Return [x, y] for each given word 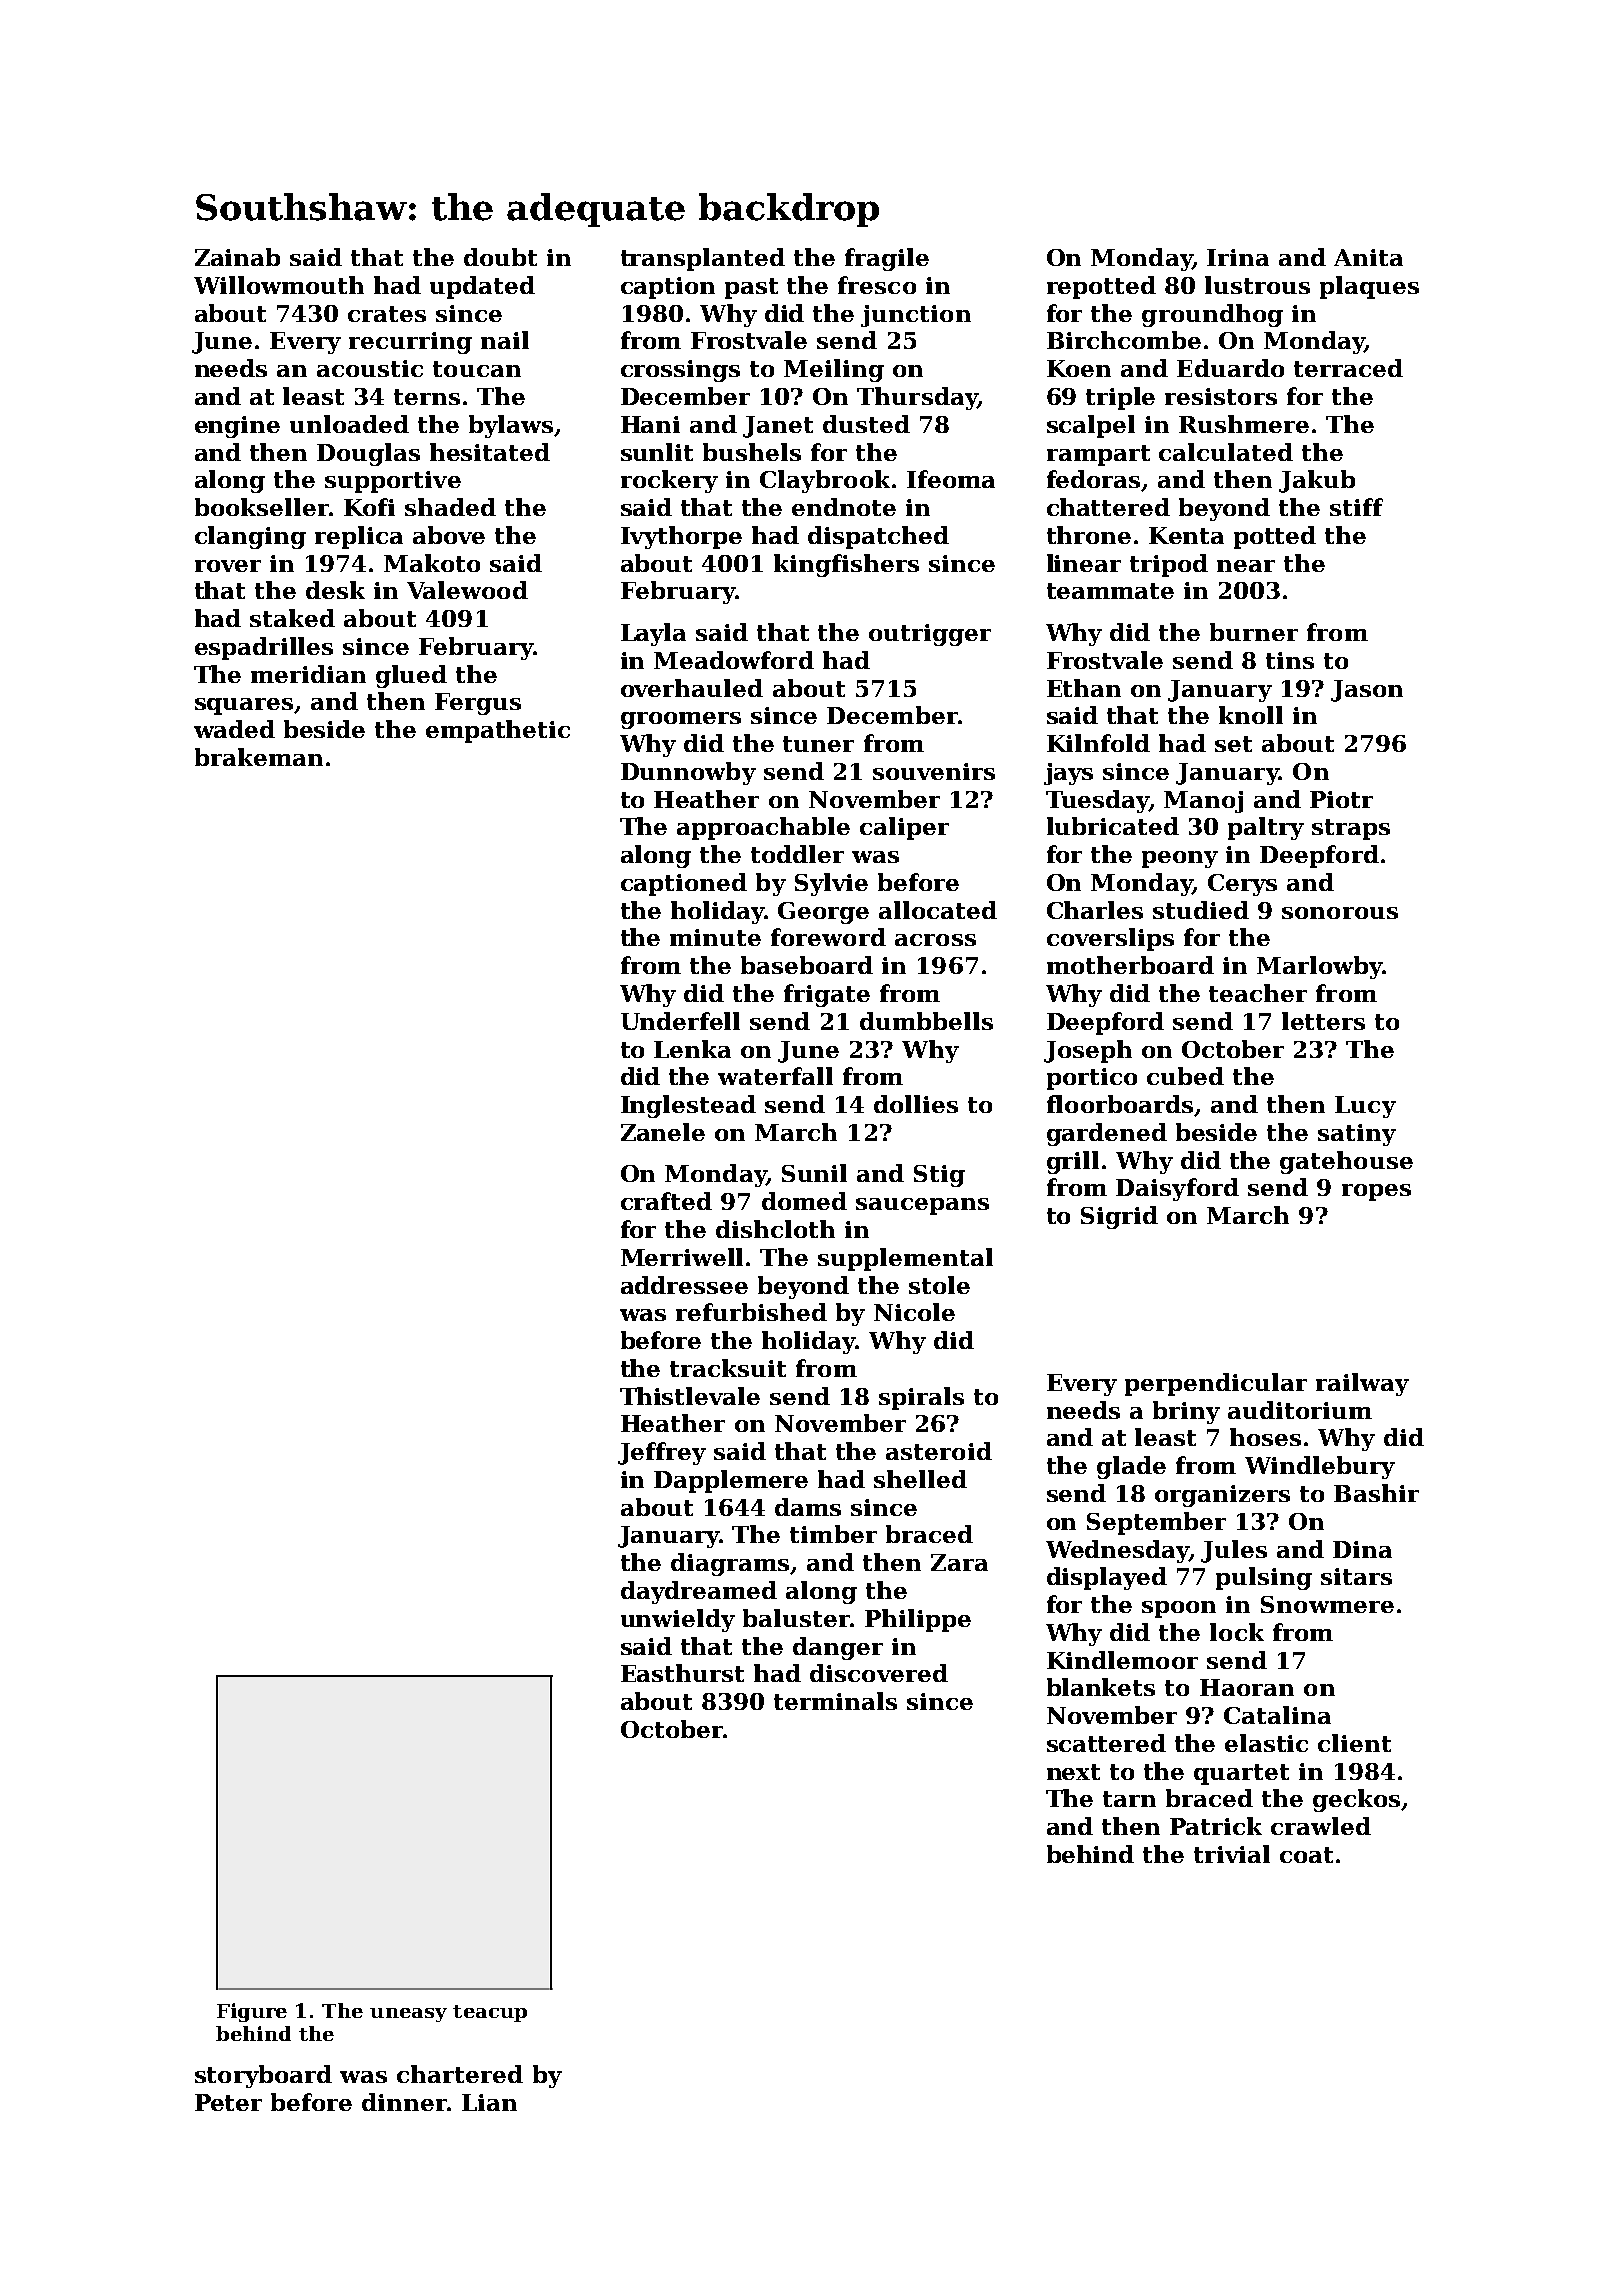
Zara [959, 1562]
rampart [1098, 455]
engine [237, 427]
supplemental [905, 1259]
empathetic [498, 731]
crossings [680, 371]
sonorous [1340, 913]
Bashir [1376, 1493]
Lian [489, 2102]
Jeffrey [662, 1453]
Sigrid [1119, 1217]
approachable [763, 828]
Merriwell [682, 1257]
